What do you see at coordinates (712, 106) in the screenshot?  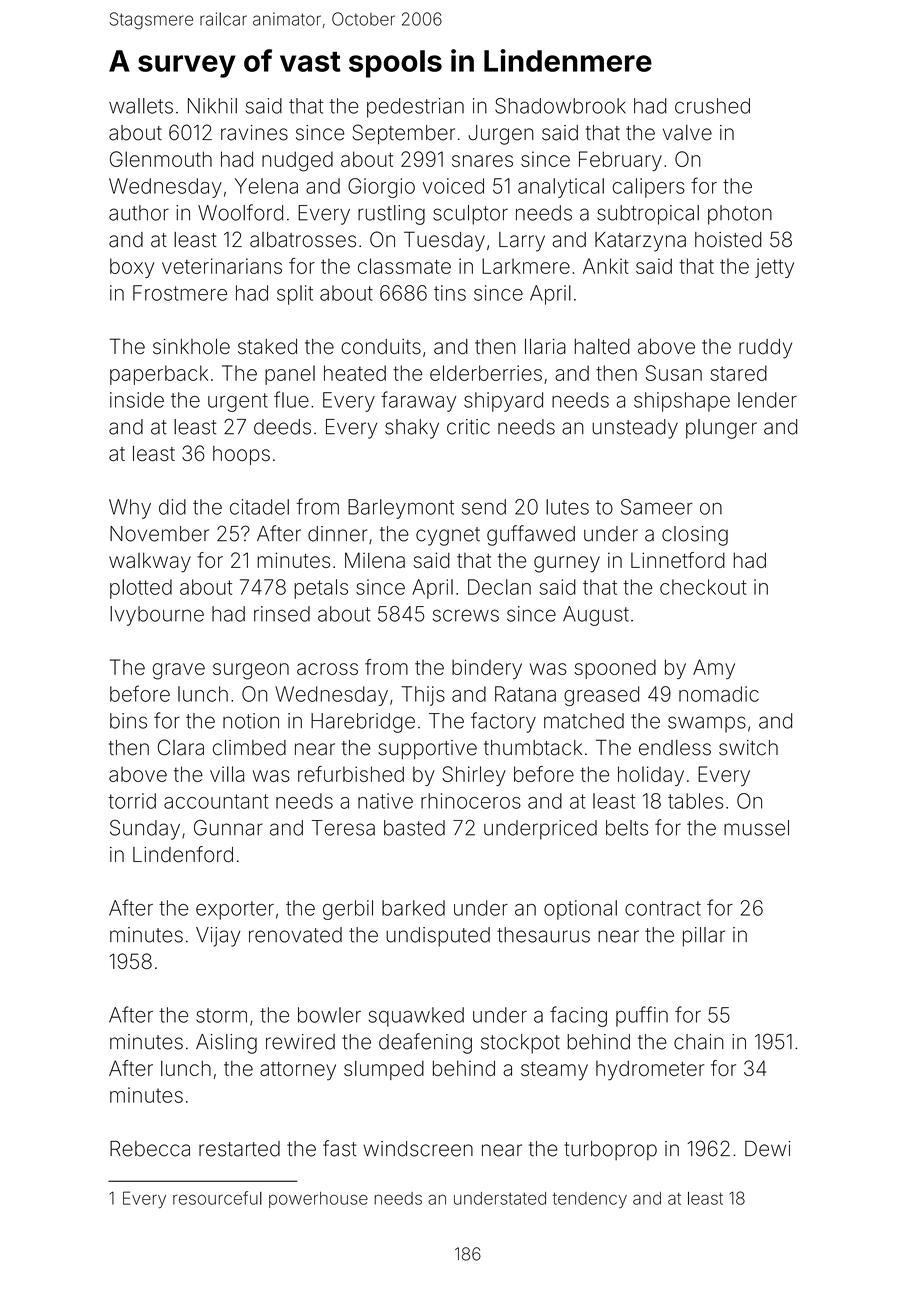 I see `crushed` at bounding box center [712, 106].
